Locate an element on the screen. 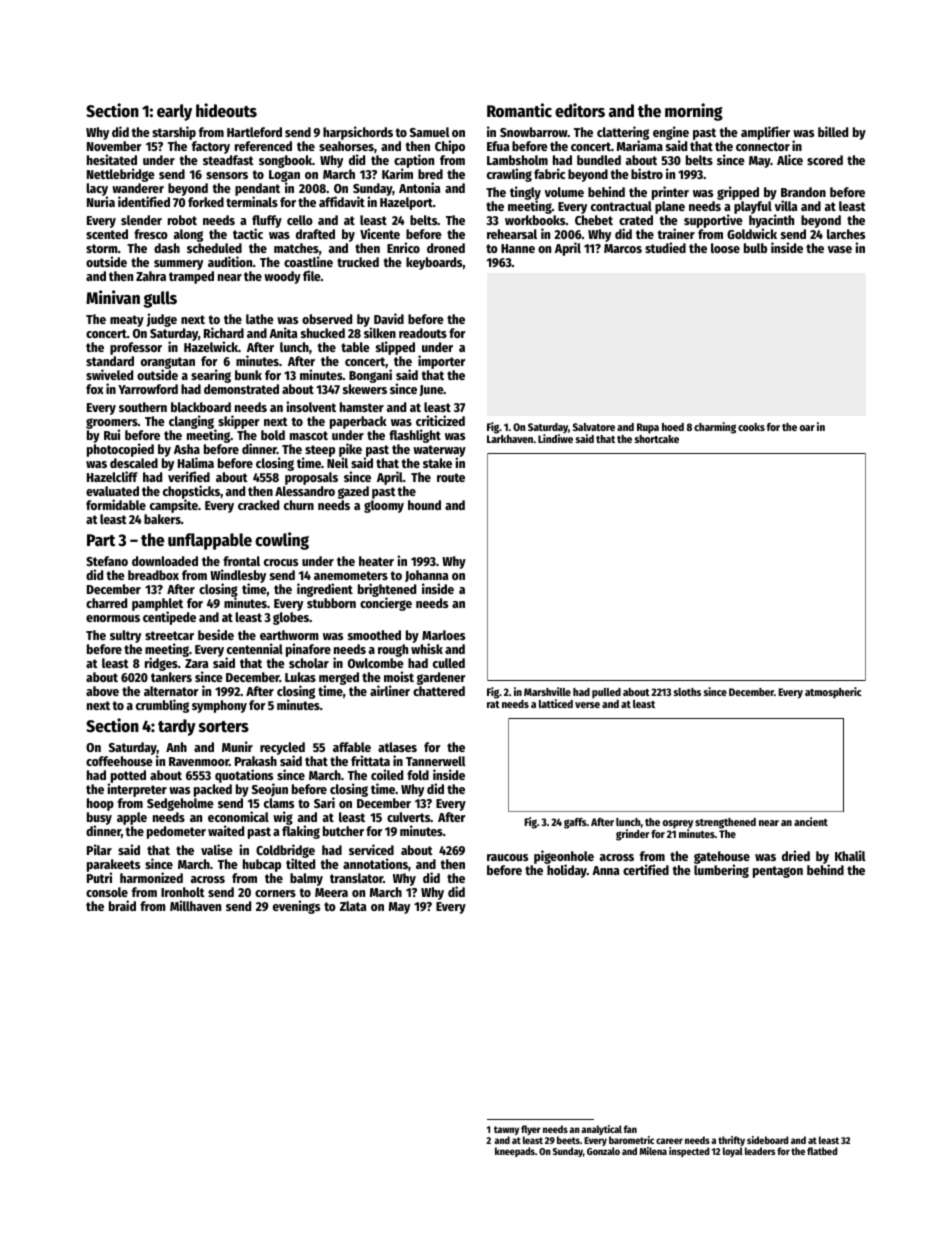 The image size is (952, 1233). Samuel is located at coordinates (430, 132).
